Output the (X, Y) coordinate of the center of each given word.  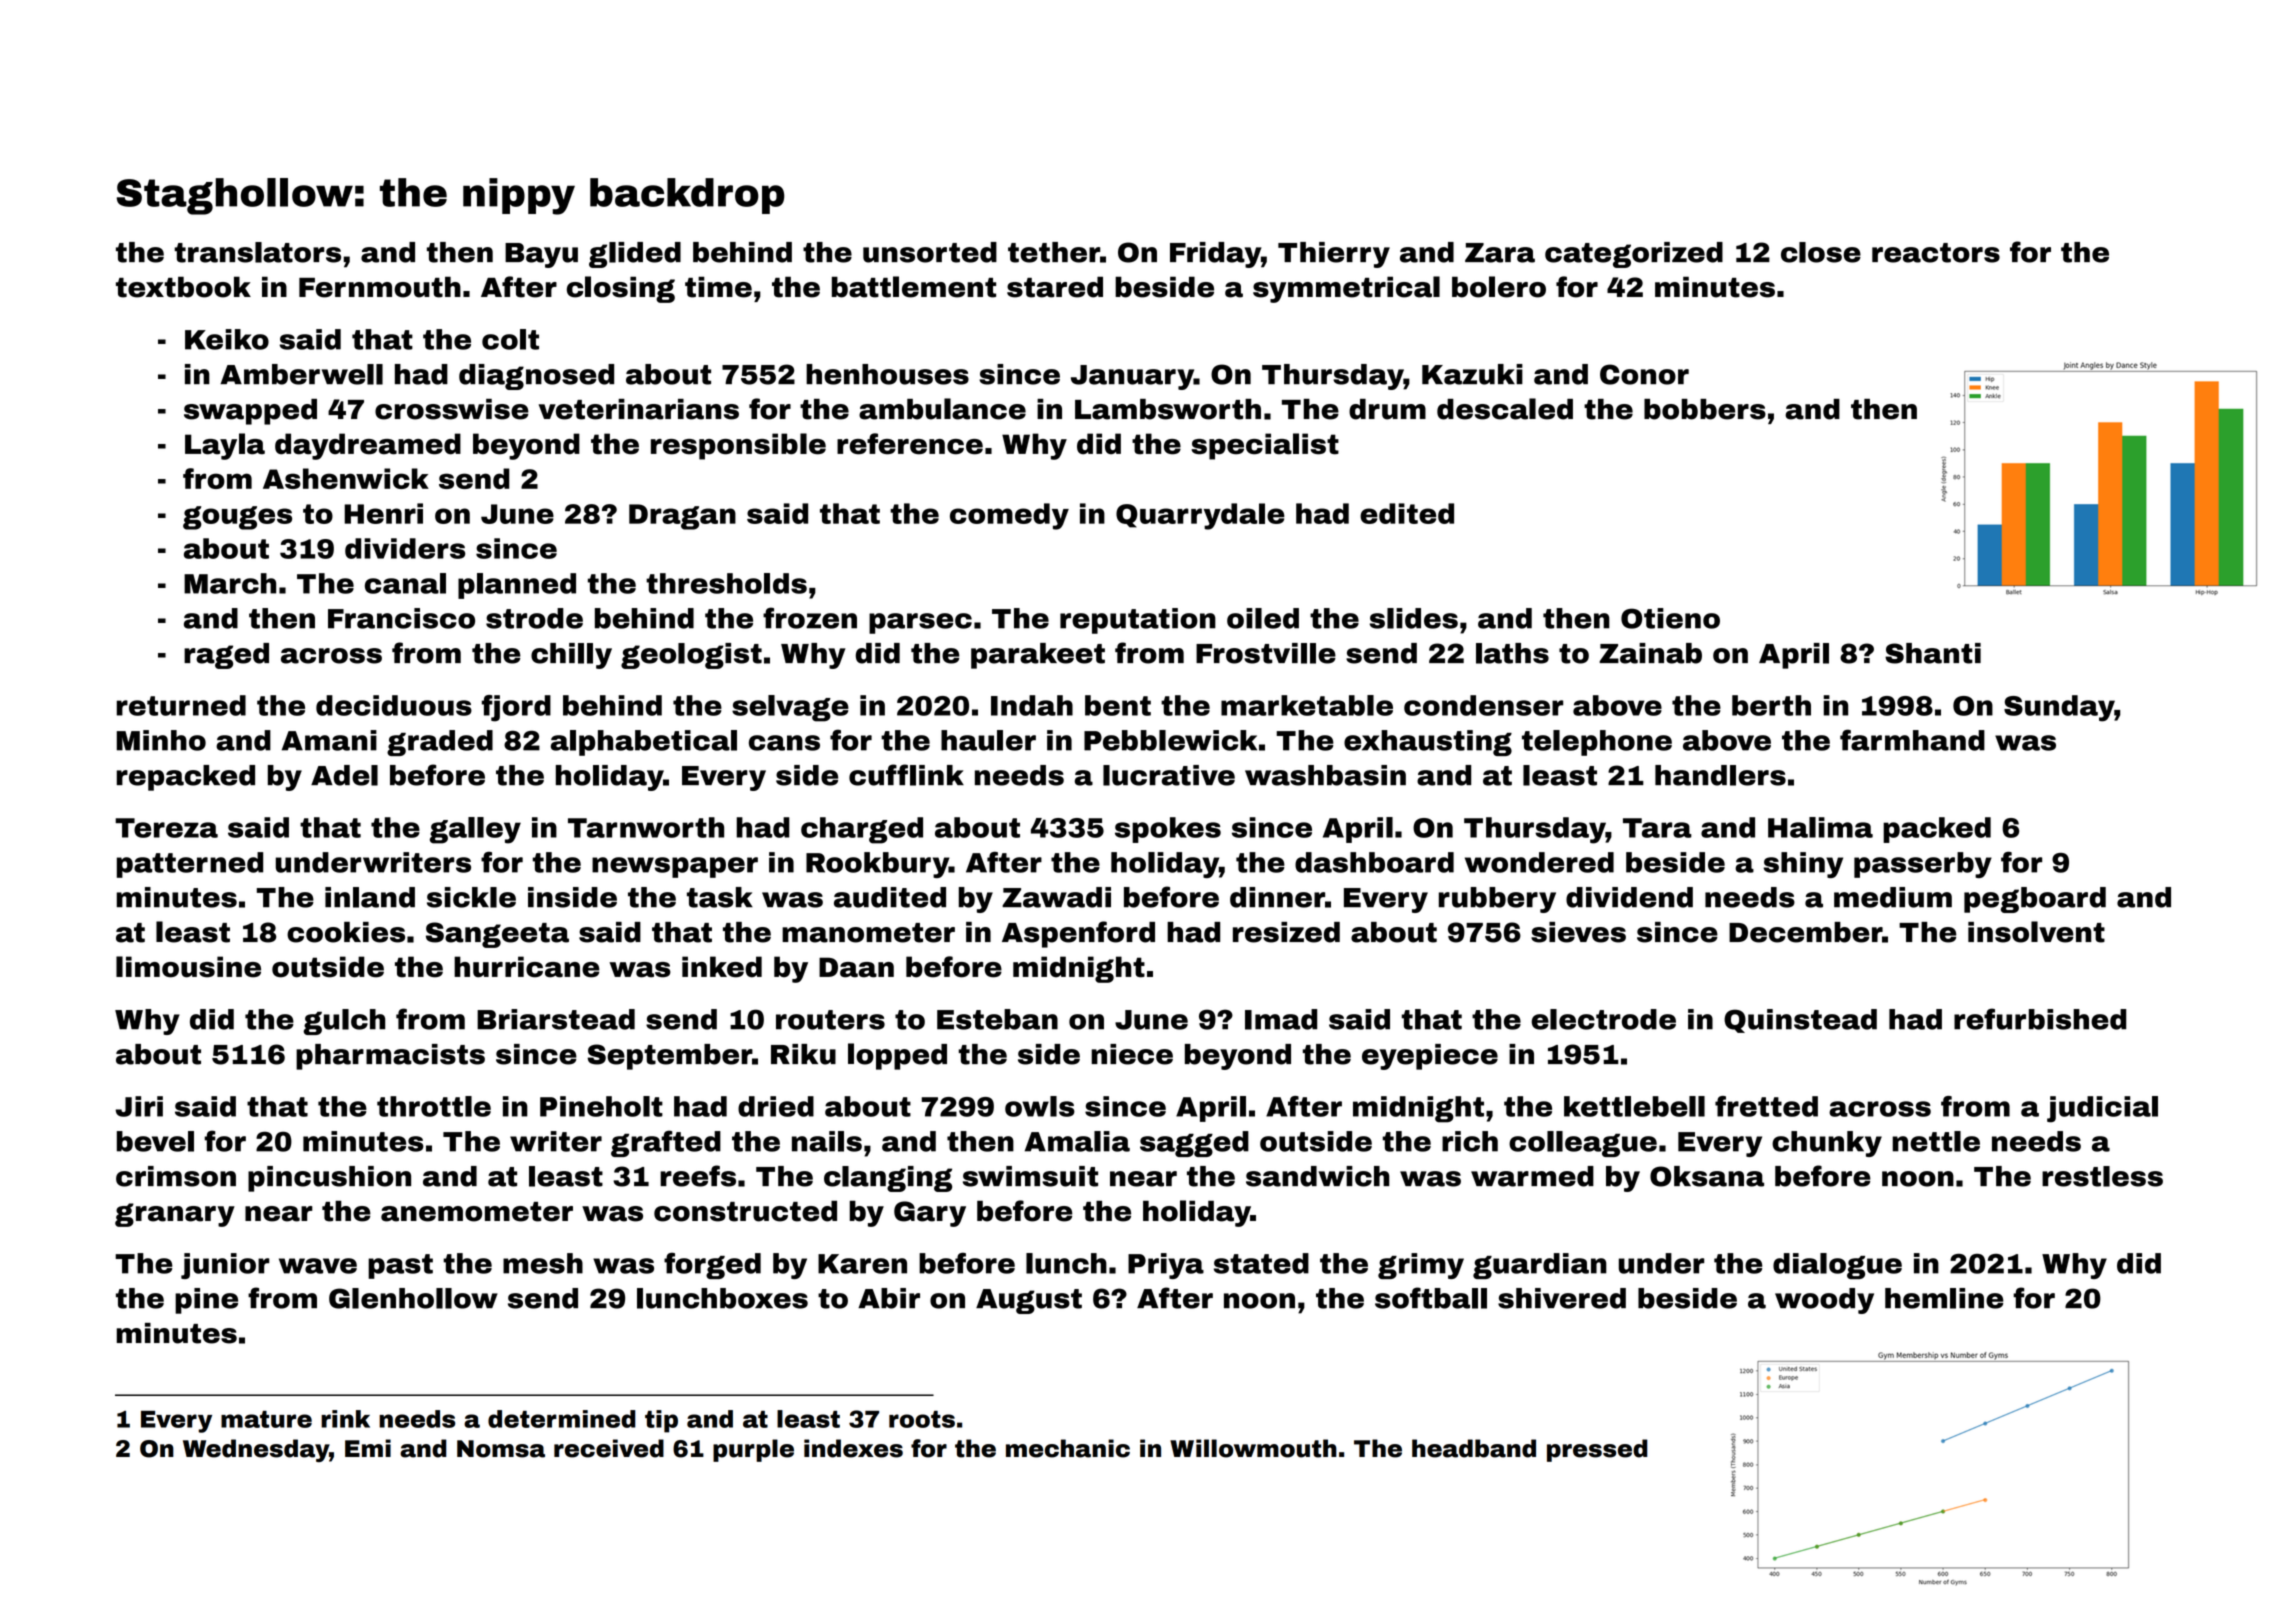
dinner (1277, 897)
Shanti (1933, 653)
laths (1512, 653)
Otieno (1670, 618)
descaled (1505, 409)
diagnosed (536, 377)
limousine (188, 967)
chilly (571, 656)
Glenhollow (413, 1298)
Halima (1820, 827)
